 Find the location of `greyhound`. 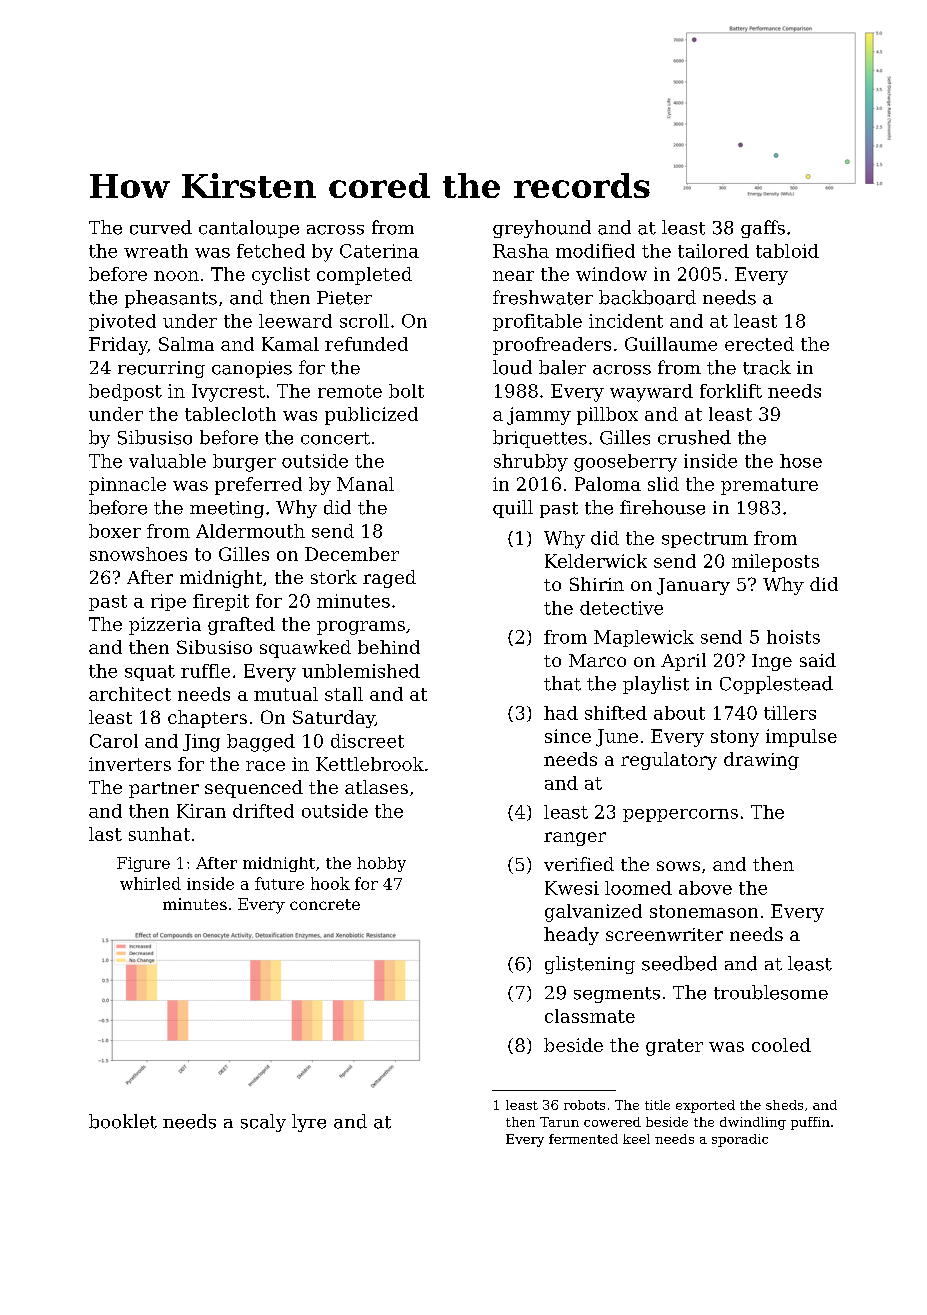

greyhound is located at coordinates (542, 229).
